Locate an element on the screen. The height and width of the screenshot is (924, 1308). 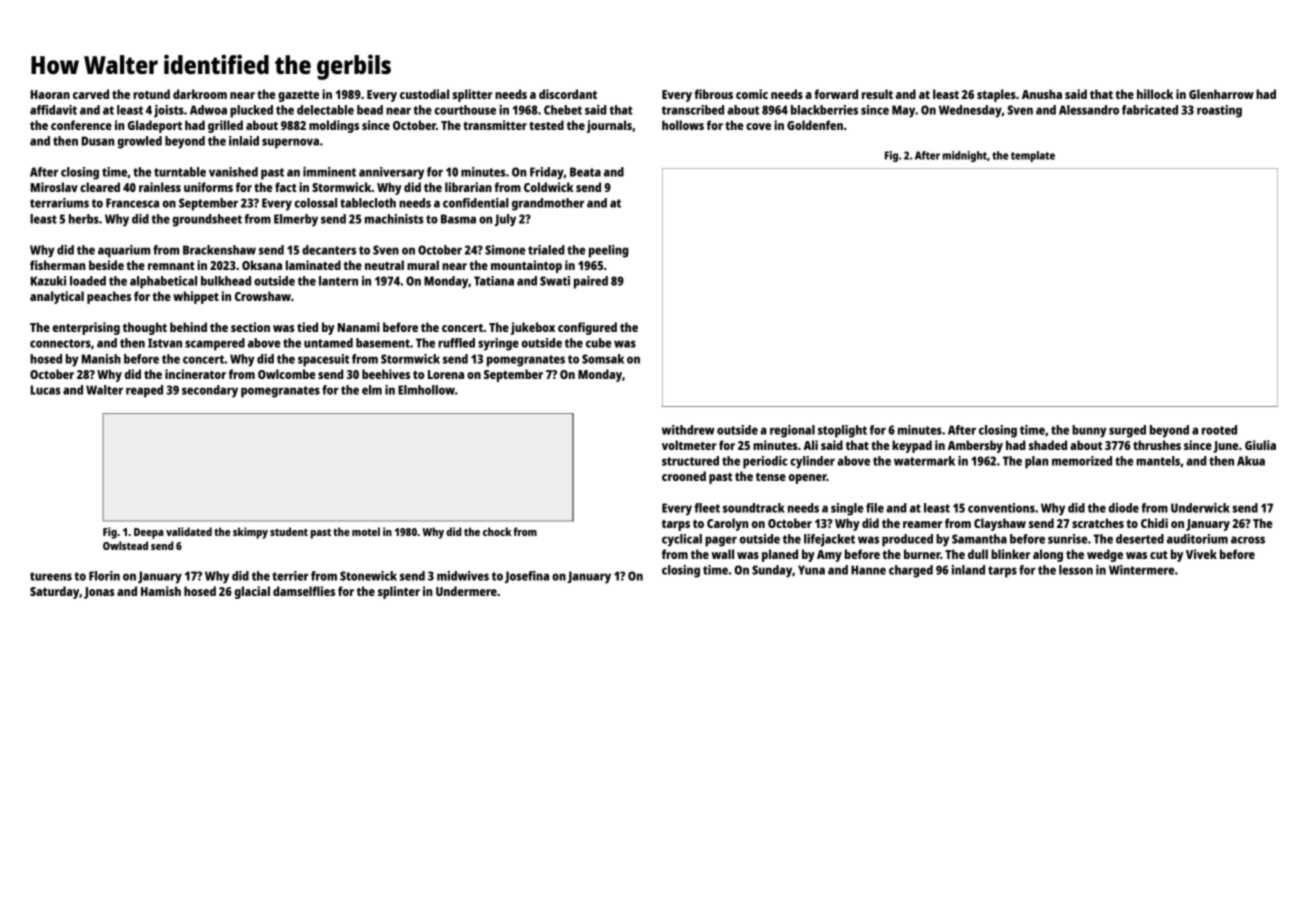
hillock is located at coordinates (1155, 94).
